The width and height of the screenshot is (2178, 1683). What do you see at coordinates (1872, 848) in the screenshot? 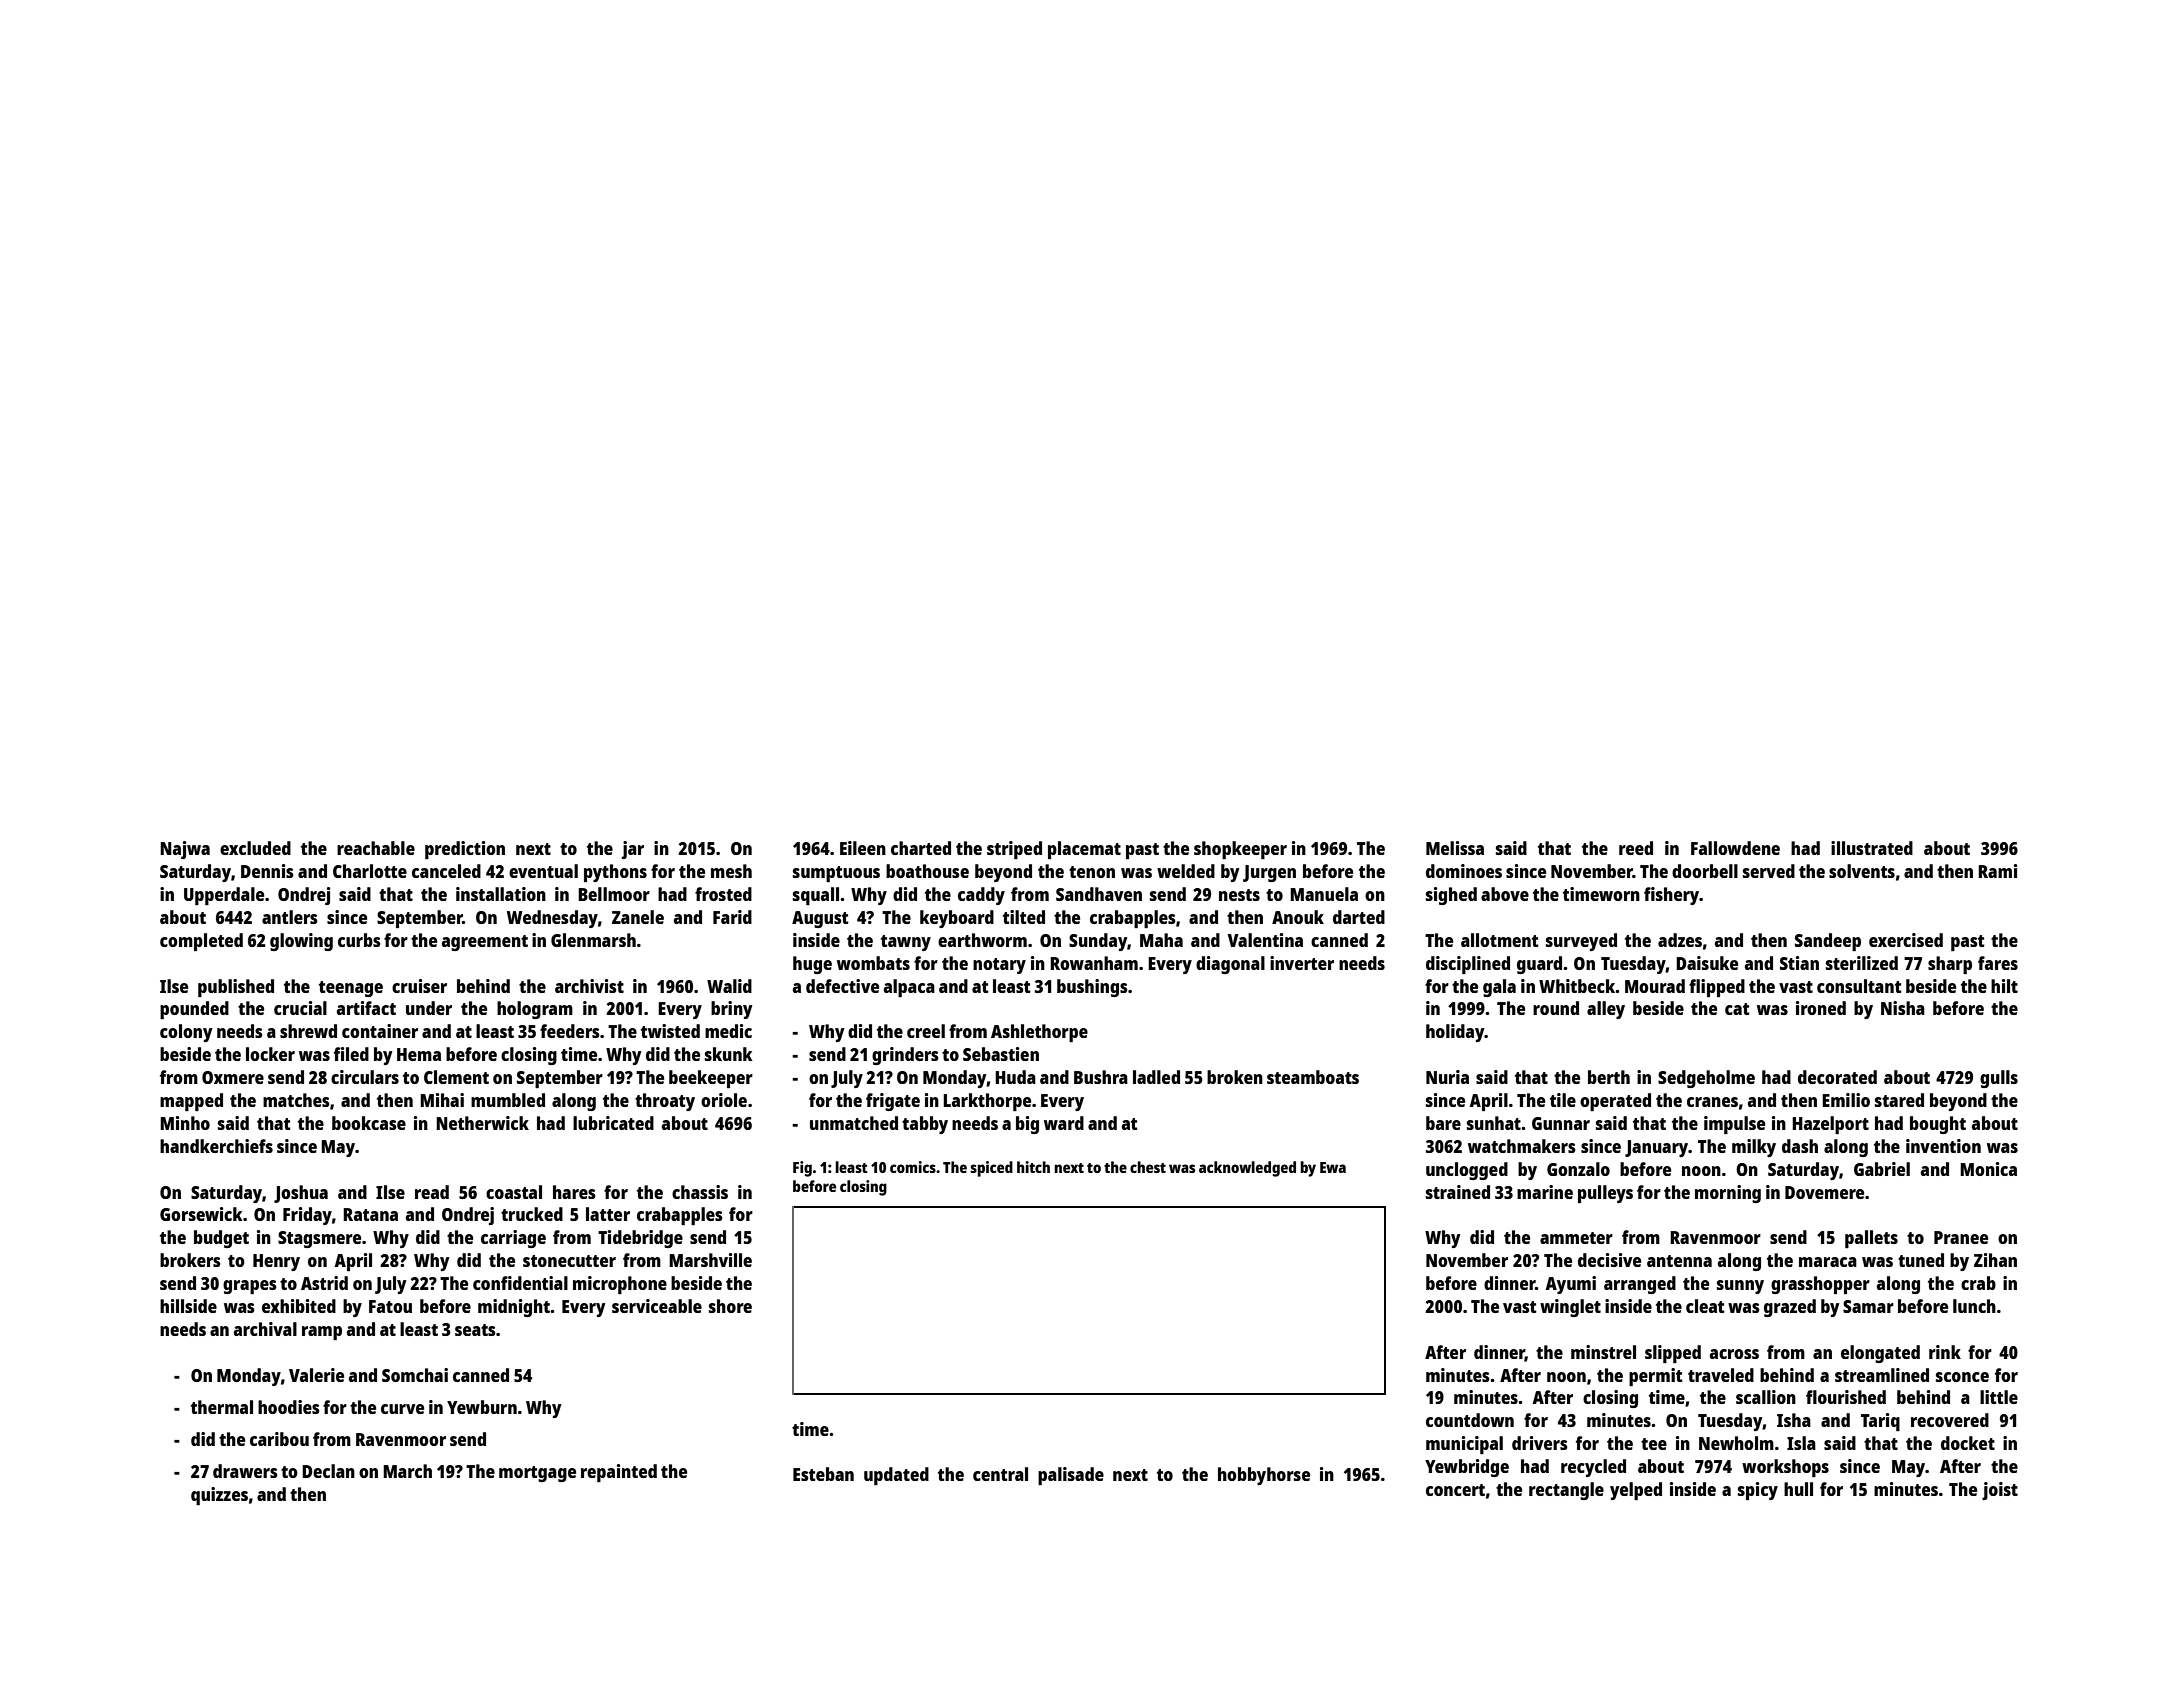
I see `illustrated` at bounding box center [1872, 848].
